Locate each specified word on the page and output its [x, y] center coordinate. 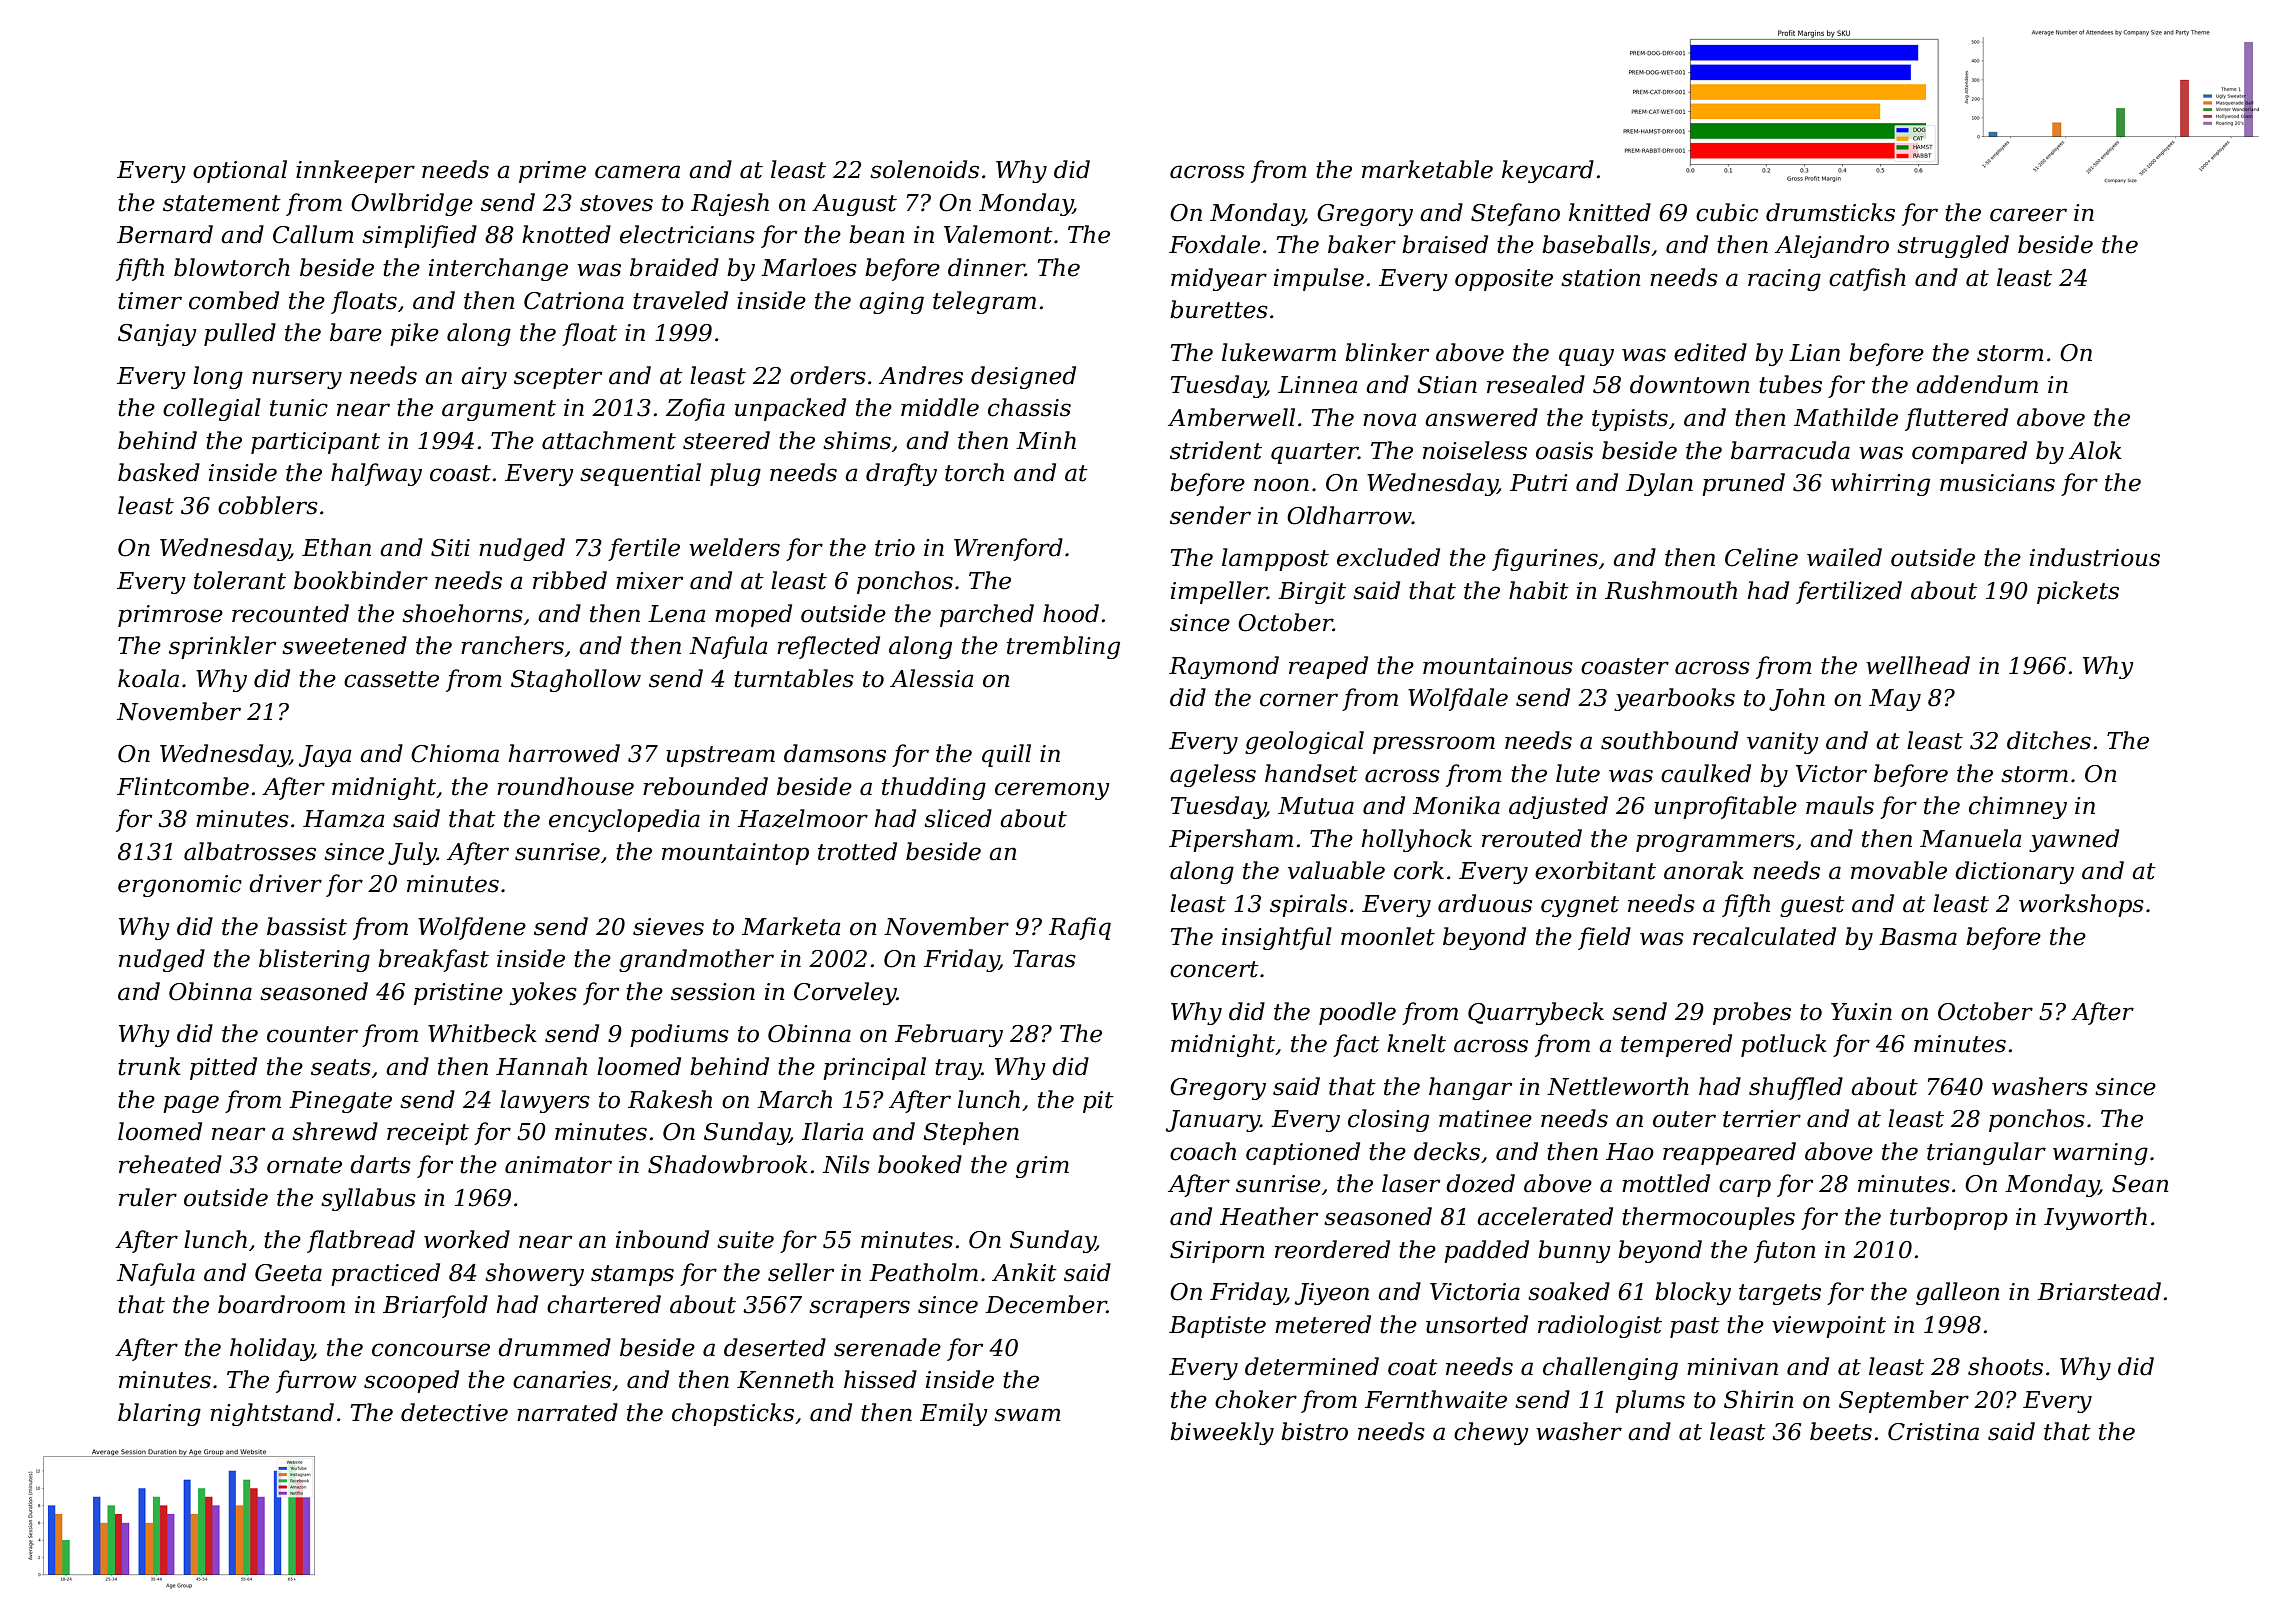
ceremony [1052, 791]
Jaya [325, 756]
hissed [880, 1379]
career [2028, 215]
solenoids [924, 169]
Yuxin [1861, 1012]
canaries [562, 1380]
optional [240, 171]
